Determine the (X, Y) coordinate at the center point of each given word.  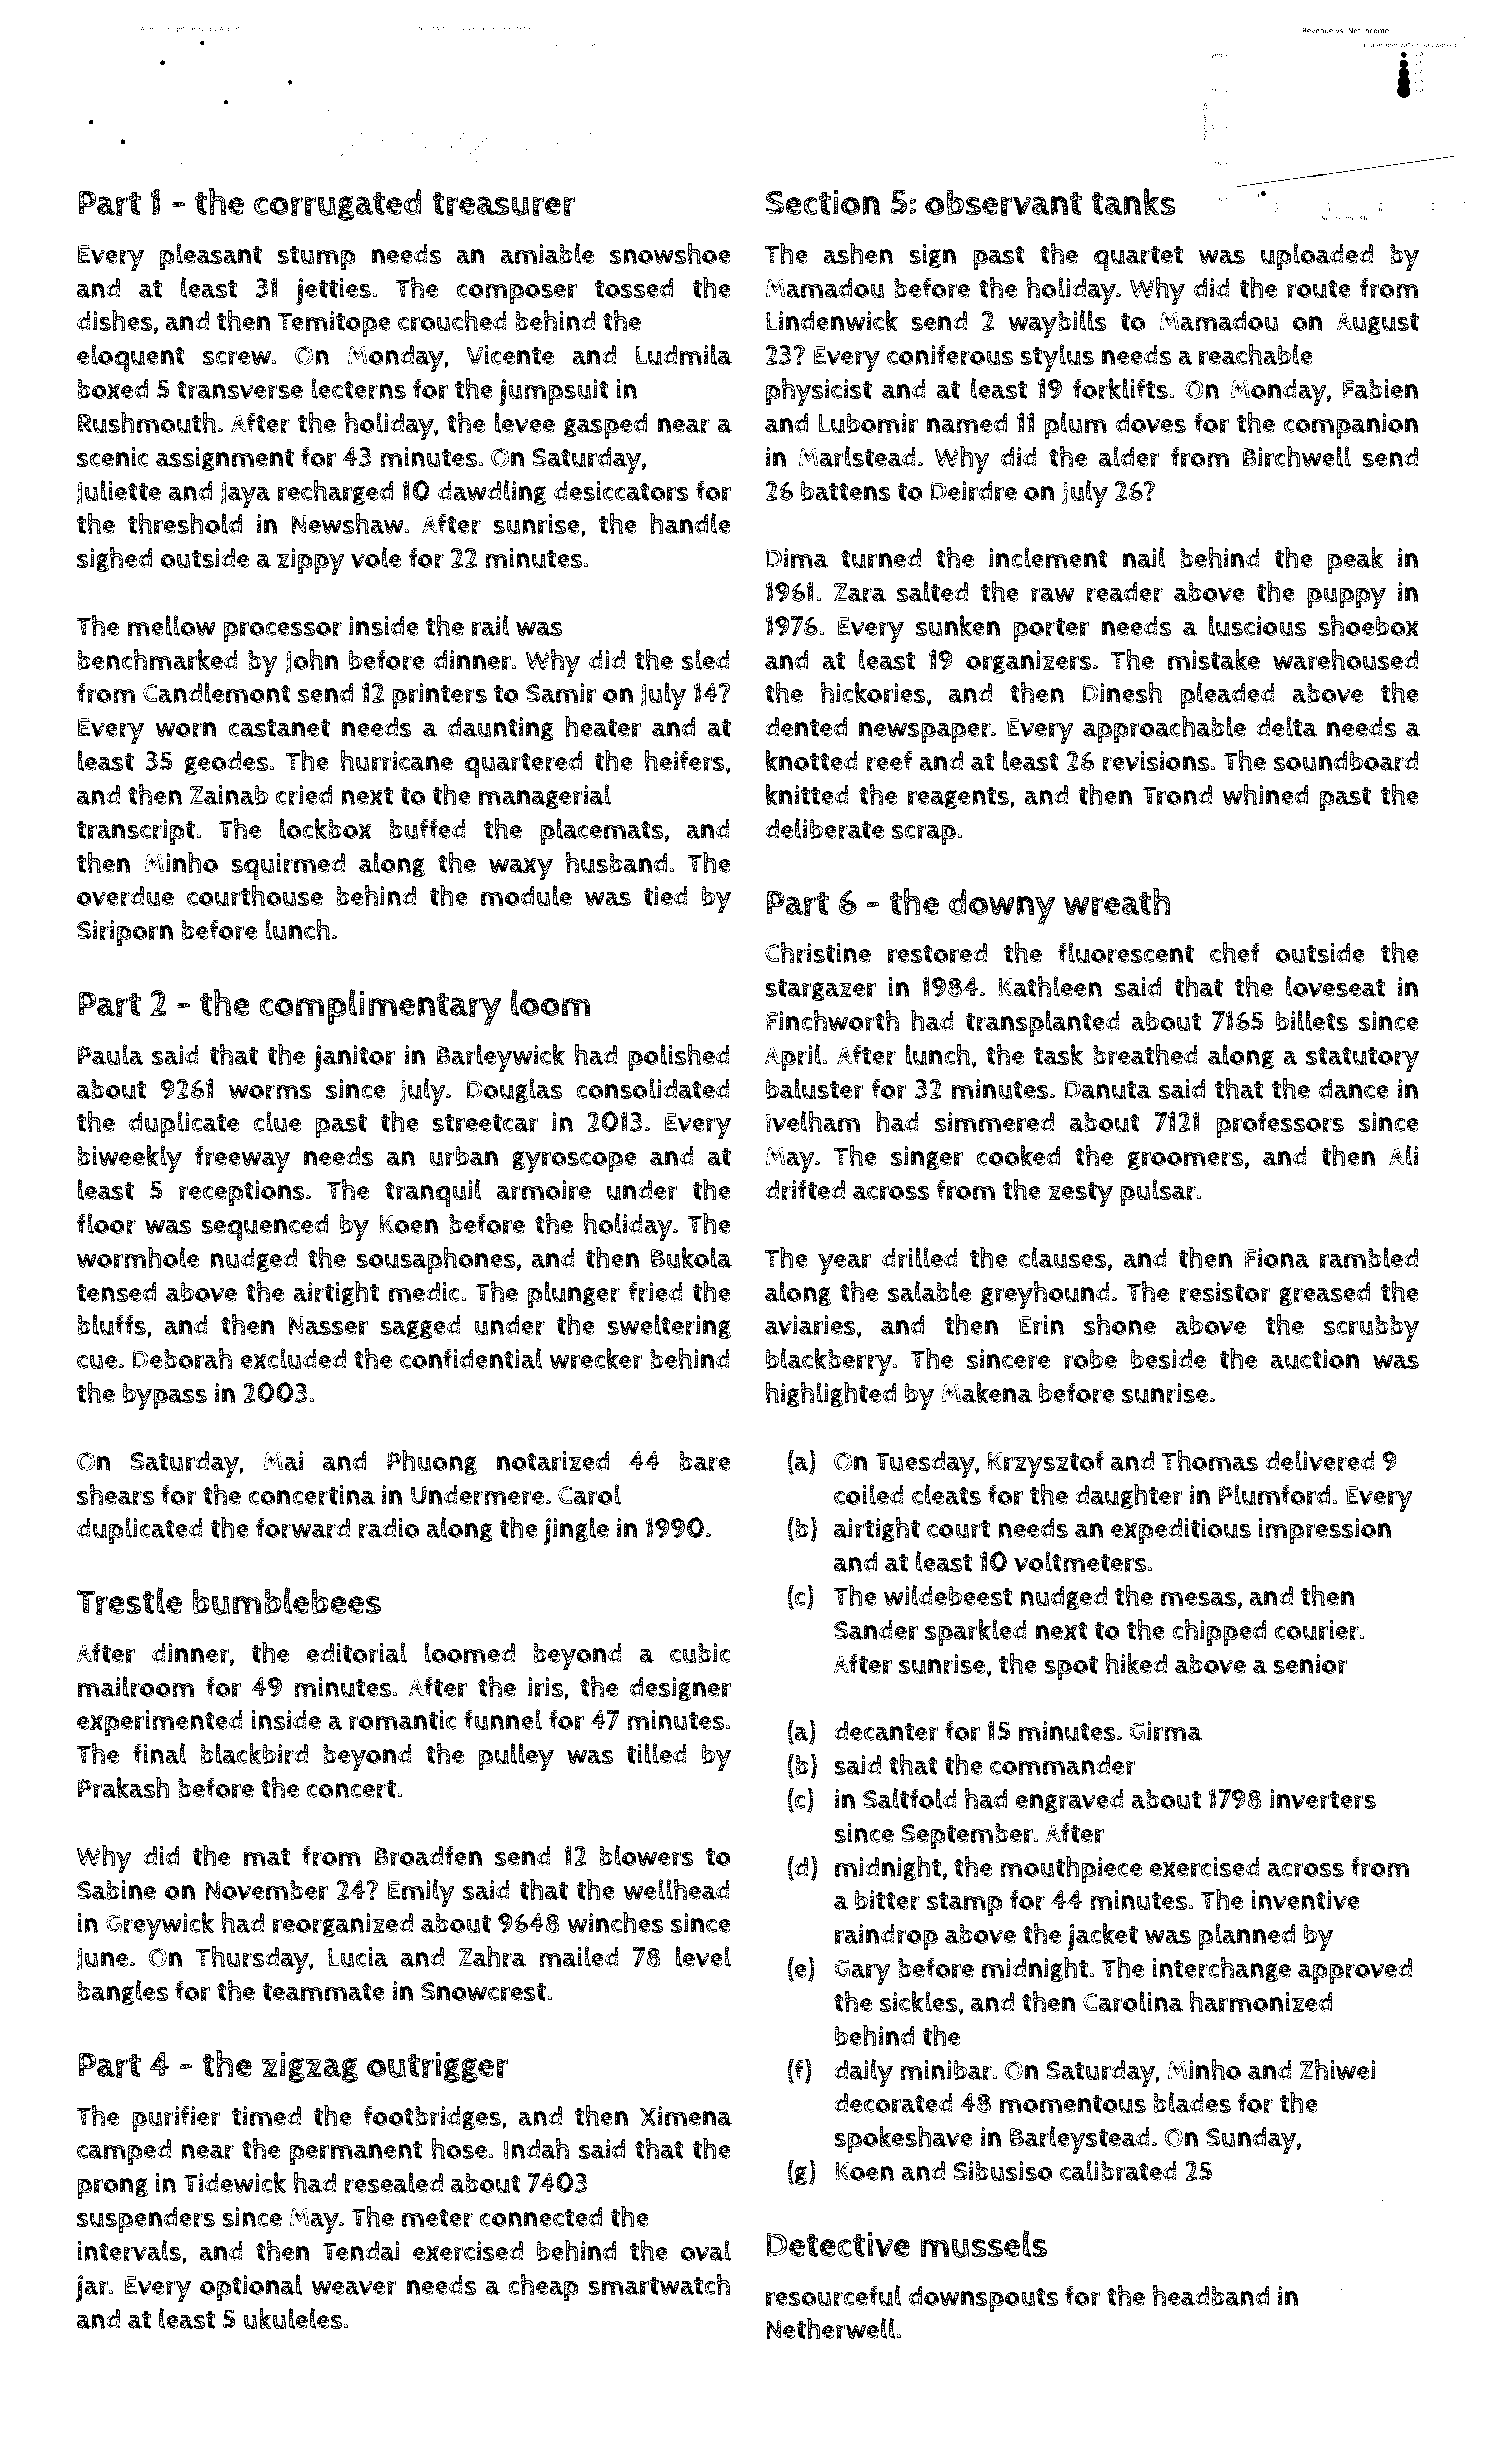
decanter (886, 1731)
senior (1310, 1664)
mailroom (136, 1687)
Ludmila (684, 355)
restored (937, 953)
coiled (869, 1494)
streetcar (485, 1123)
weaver (354, 2288)
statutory (1362, 1059)
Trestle (129, 1601)
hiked (1136, 1663)
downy (1002, 907)
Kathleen (1050, 986)
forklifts (1120, 389)
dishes (115, 320)
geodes (226, 763)
